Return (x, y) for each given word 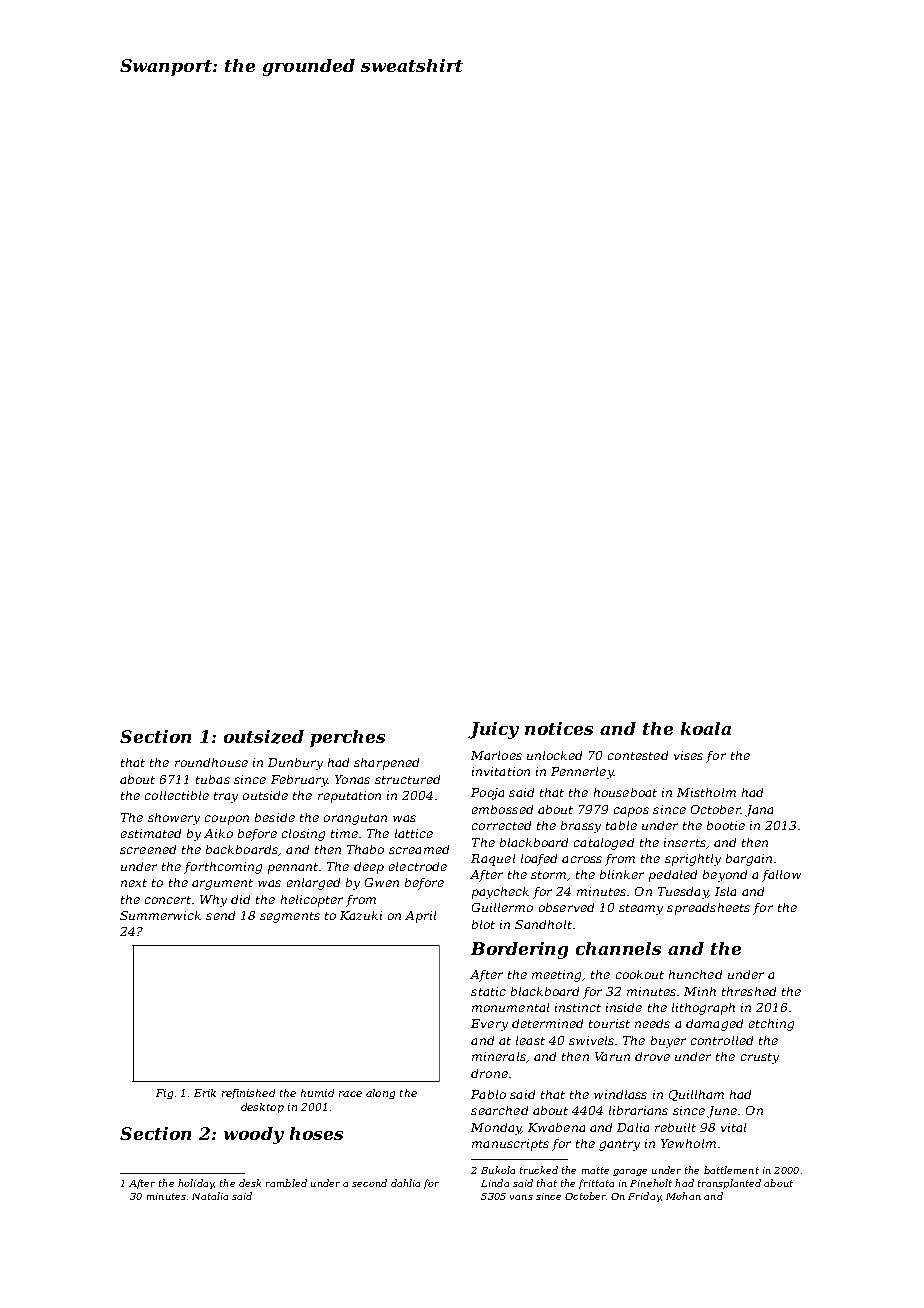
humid (317, 1093)
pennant (293, 868)
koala (706, 728)
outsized (264, 737)
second (369, 1183)
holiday (196, 1184)
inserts (685, 842)
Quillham (696, 1095)
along (380, 1094)
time (344, 833)
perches (347, 738)
